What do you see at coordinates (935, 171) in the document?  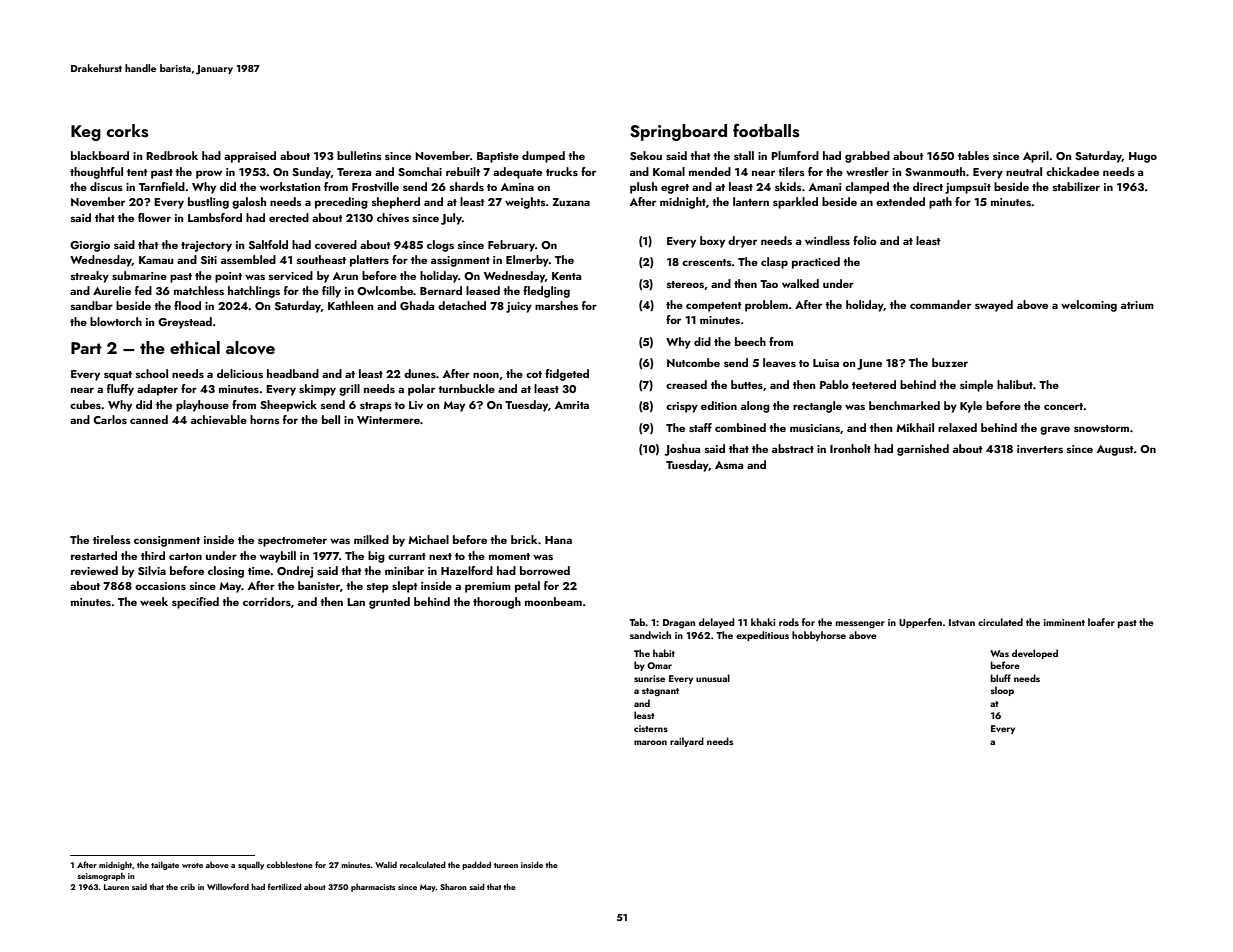 I see `Swanmouth` at bounding box center [935, 171].
